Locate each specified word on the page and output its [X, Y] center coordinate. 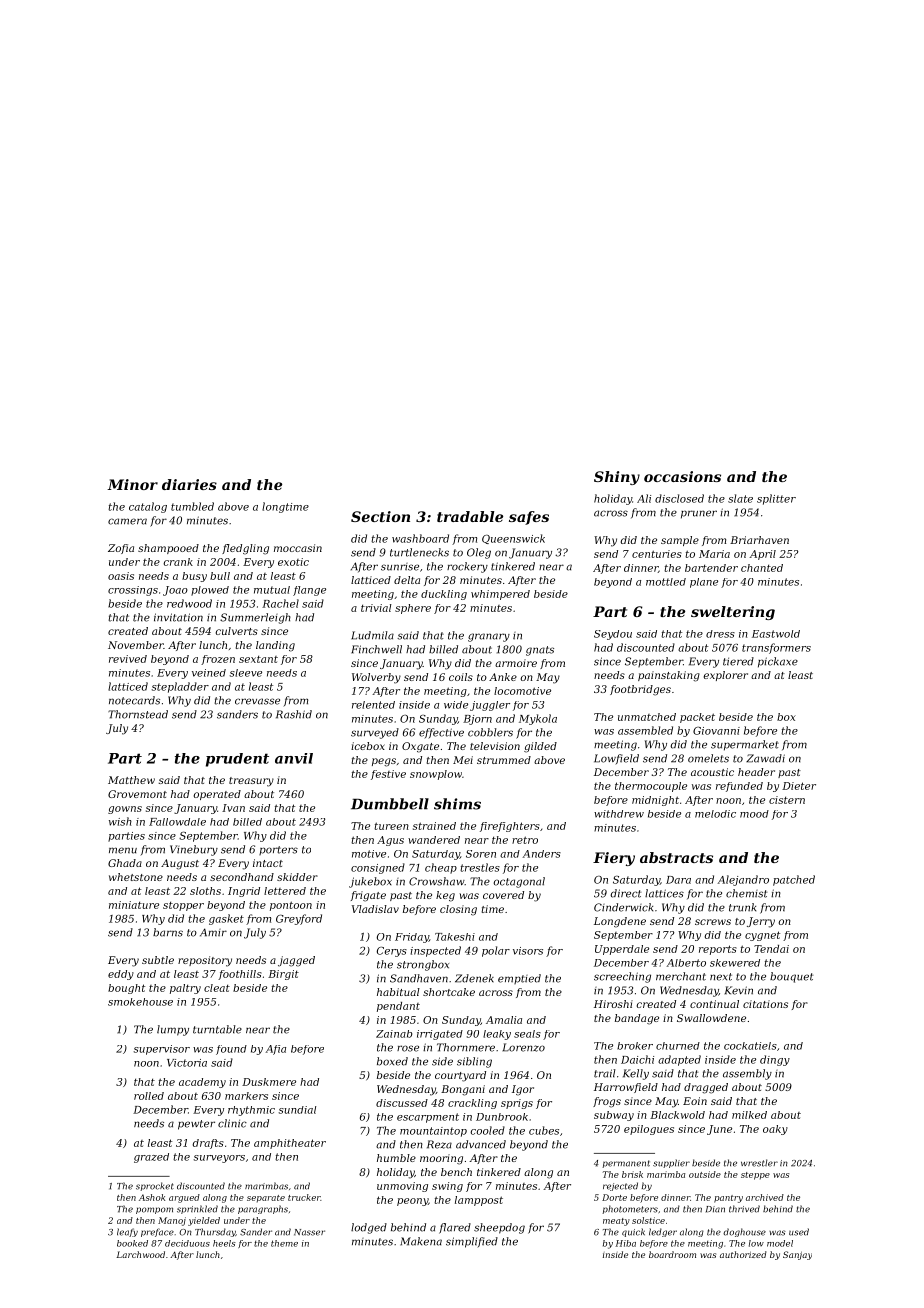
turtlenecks [419, 552]
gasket [226, 919]
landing [275, 646]
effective [441, 733]
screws [713, 922]
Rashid [294, 714]
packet [697, 718]
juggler [490, 706]
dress [720, 634]
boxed [392, 1061]
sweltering [733, 613]
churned [678, 1046]
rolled [149, 1096]
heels [224, 1243]
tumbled [192, 506]
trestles [480, 867]
